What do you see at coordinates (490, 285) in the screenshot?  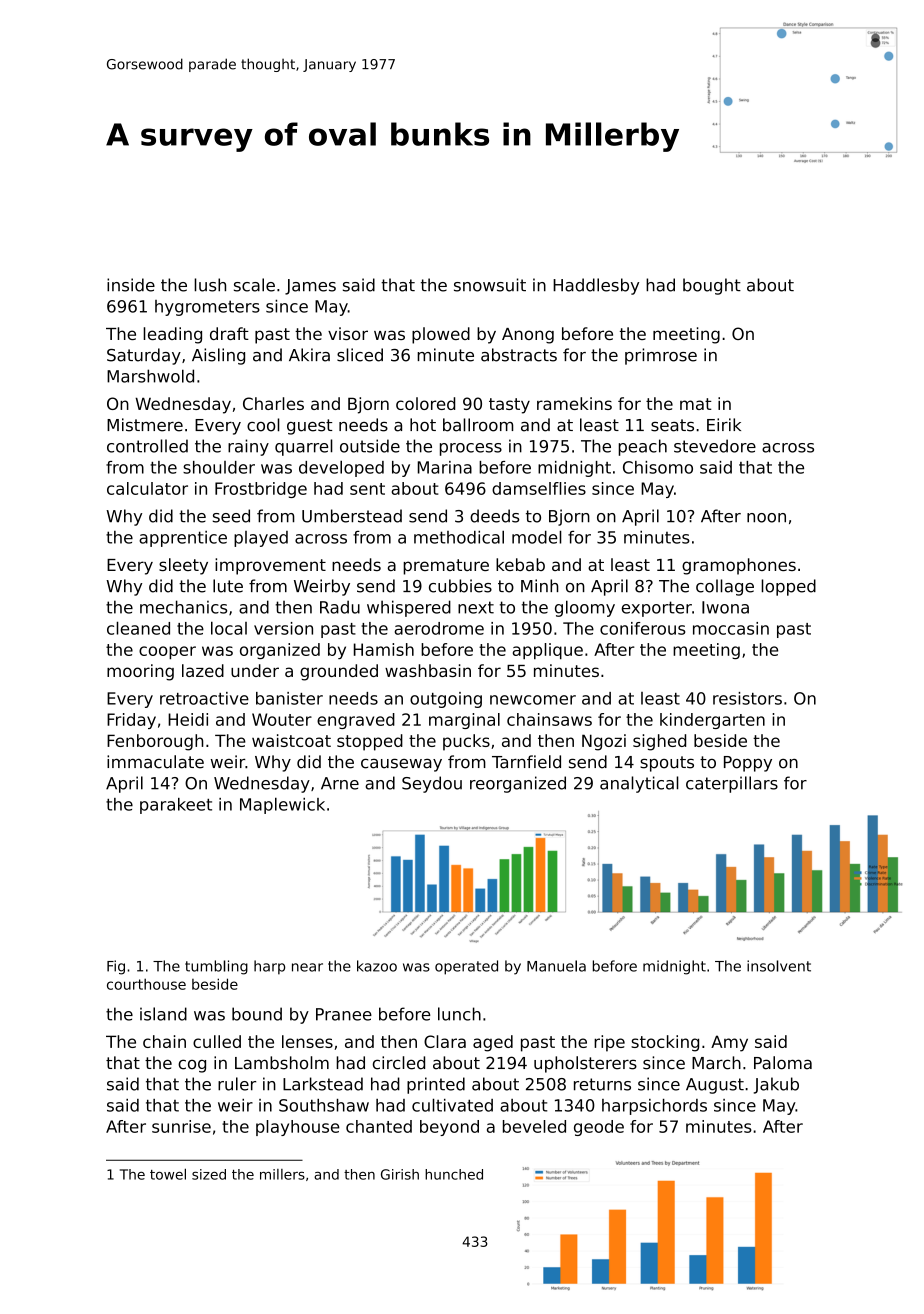 I see `snowsuit` at bounding box center [490, 285].
